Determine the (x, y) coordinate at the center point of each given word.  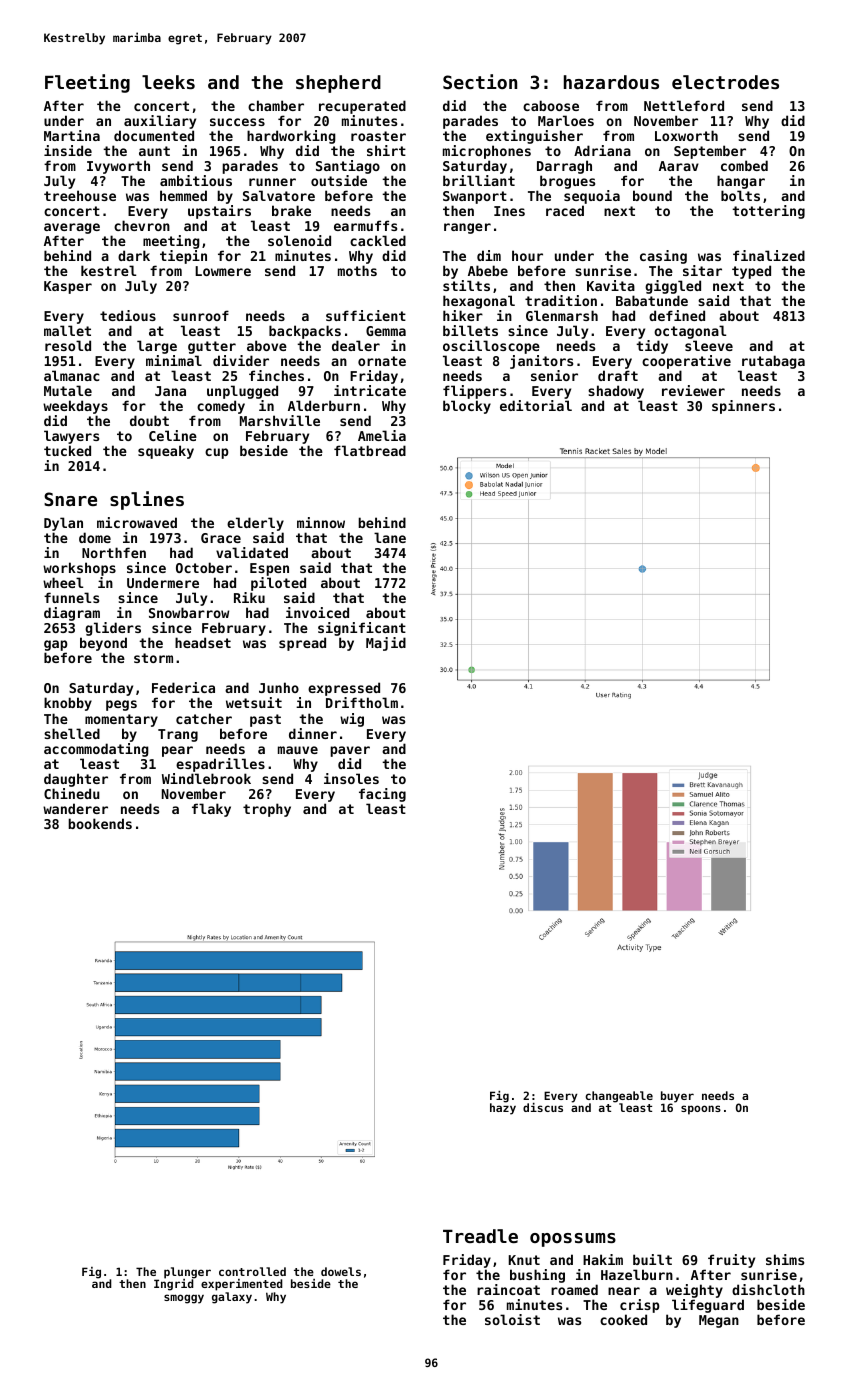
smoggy (184, 1299)
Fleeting (87, 83)
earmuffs (365, 225)
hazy (503, 1109)
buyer (677, 1097)
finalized (769, 255)
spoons (701, 1110)
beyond (103, 645)
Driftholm (362, 702)
